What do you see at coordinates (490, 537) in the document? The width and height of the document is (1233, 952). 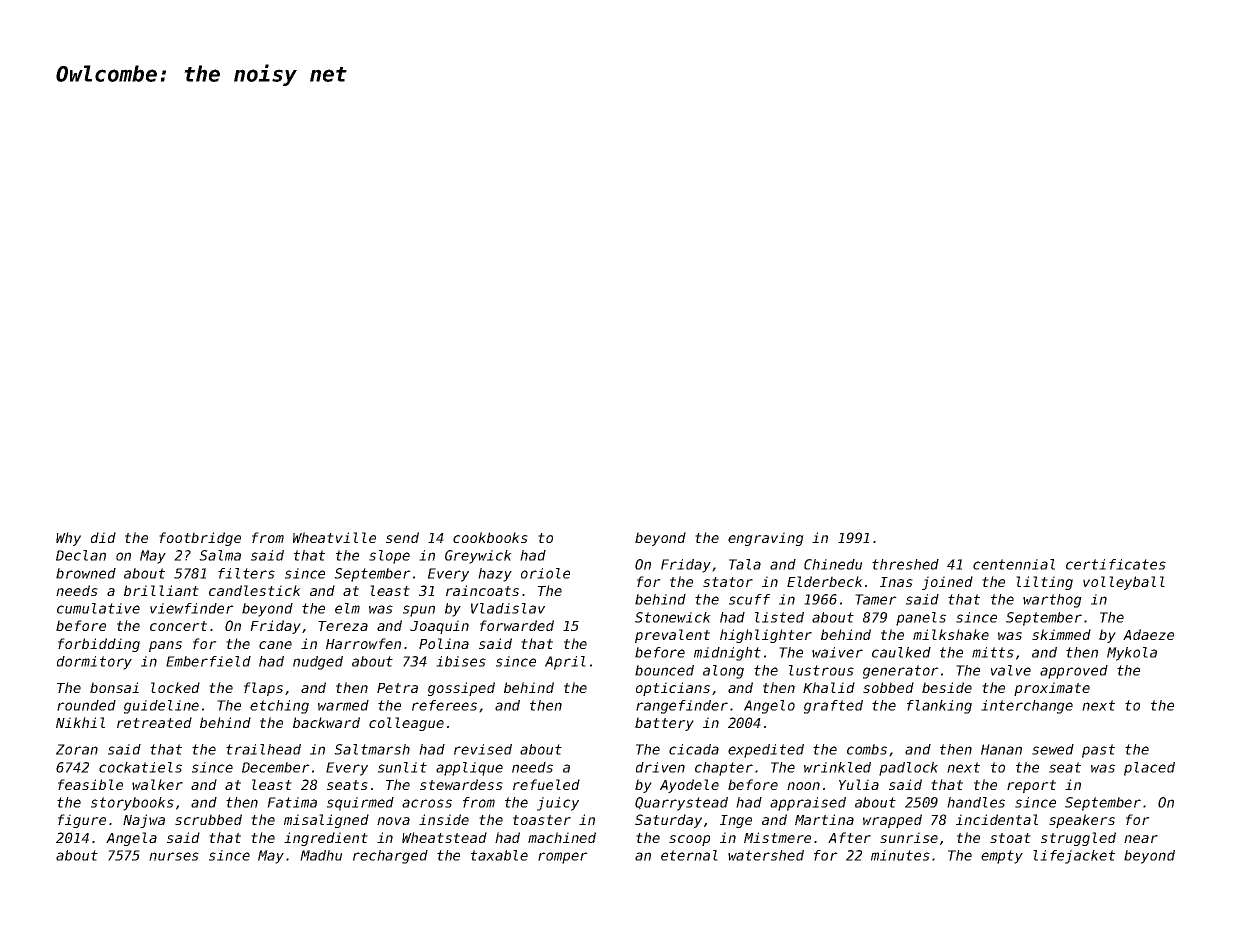 I see `cookbooks` at bounding box center [490, 537].
